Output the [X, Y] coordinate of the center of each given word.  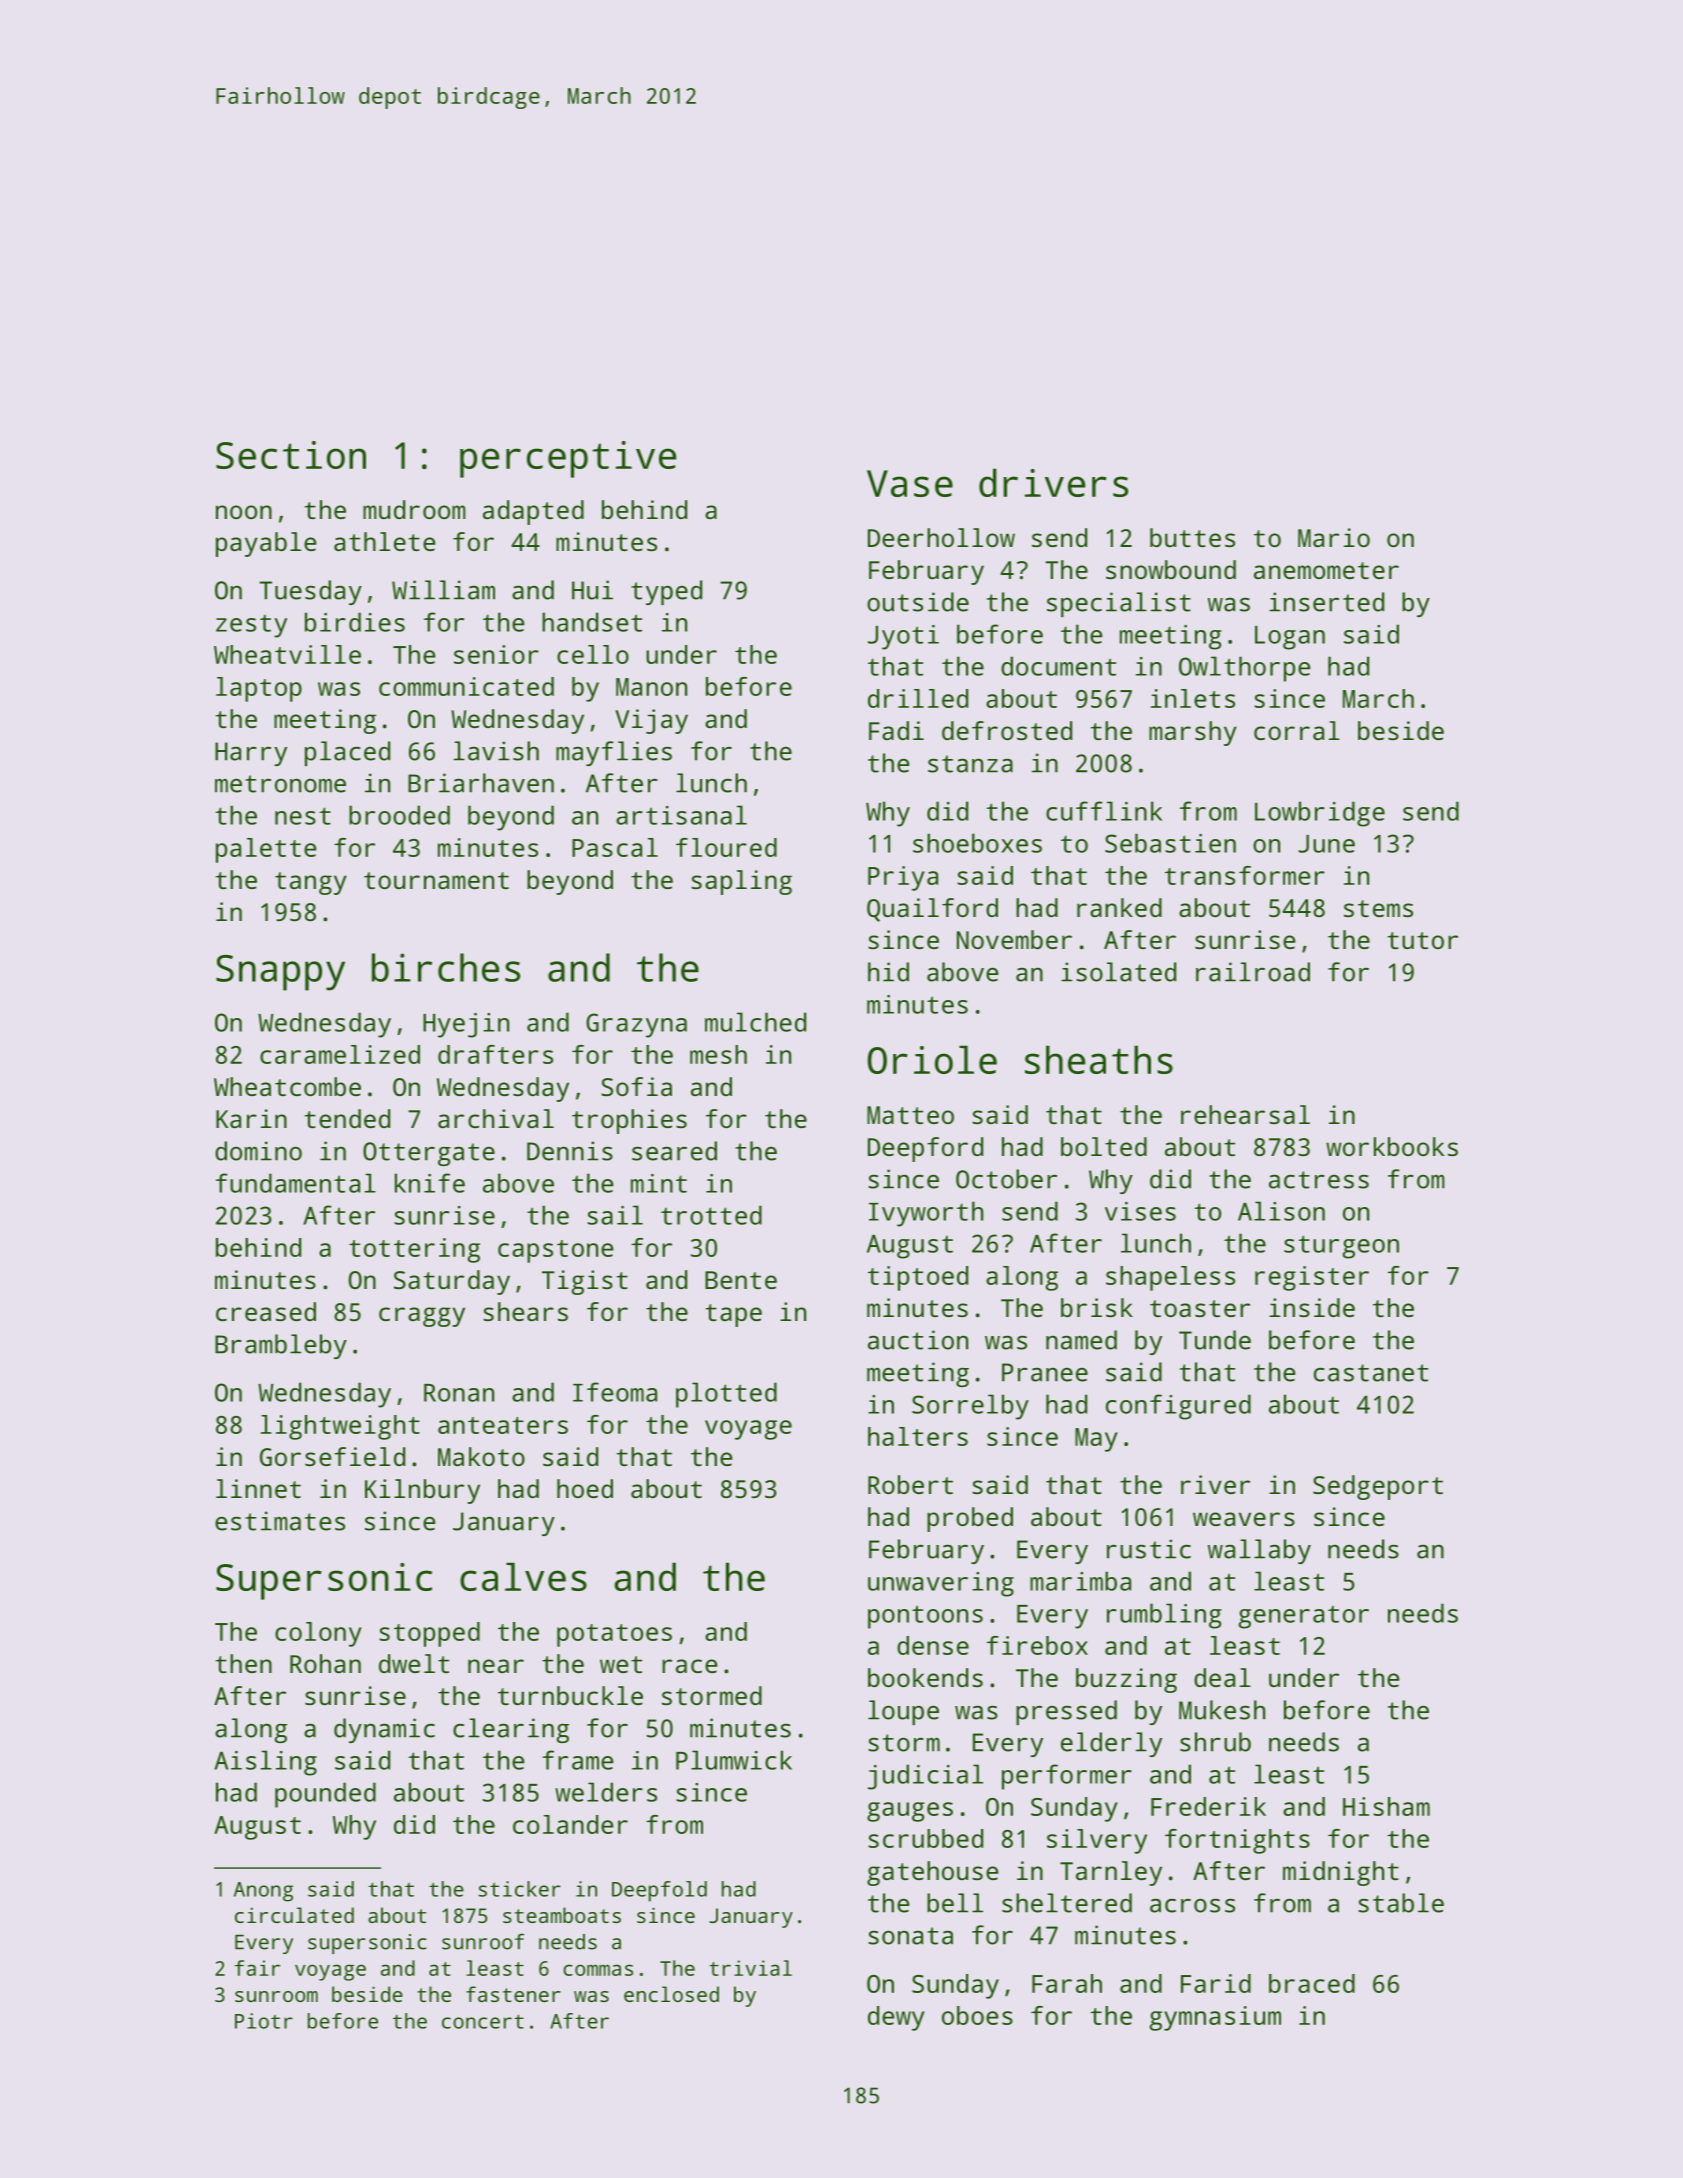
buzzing [1126, 1680]
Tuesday [310, 592]
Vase [910, 483]
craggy [422, 1317]
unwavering [941, 1584]
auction [918, 1340]
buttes [1192, 537]
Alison [1281, 1211]
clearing [511, 1730]
